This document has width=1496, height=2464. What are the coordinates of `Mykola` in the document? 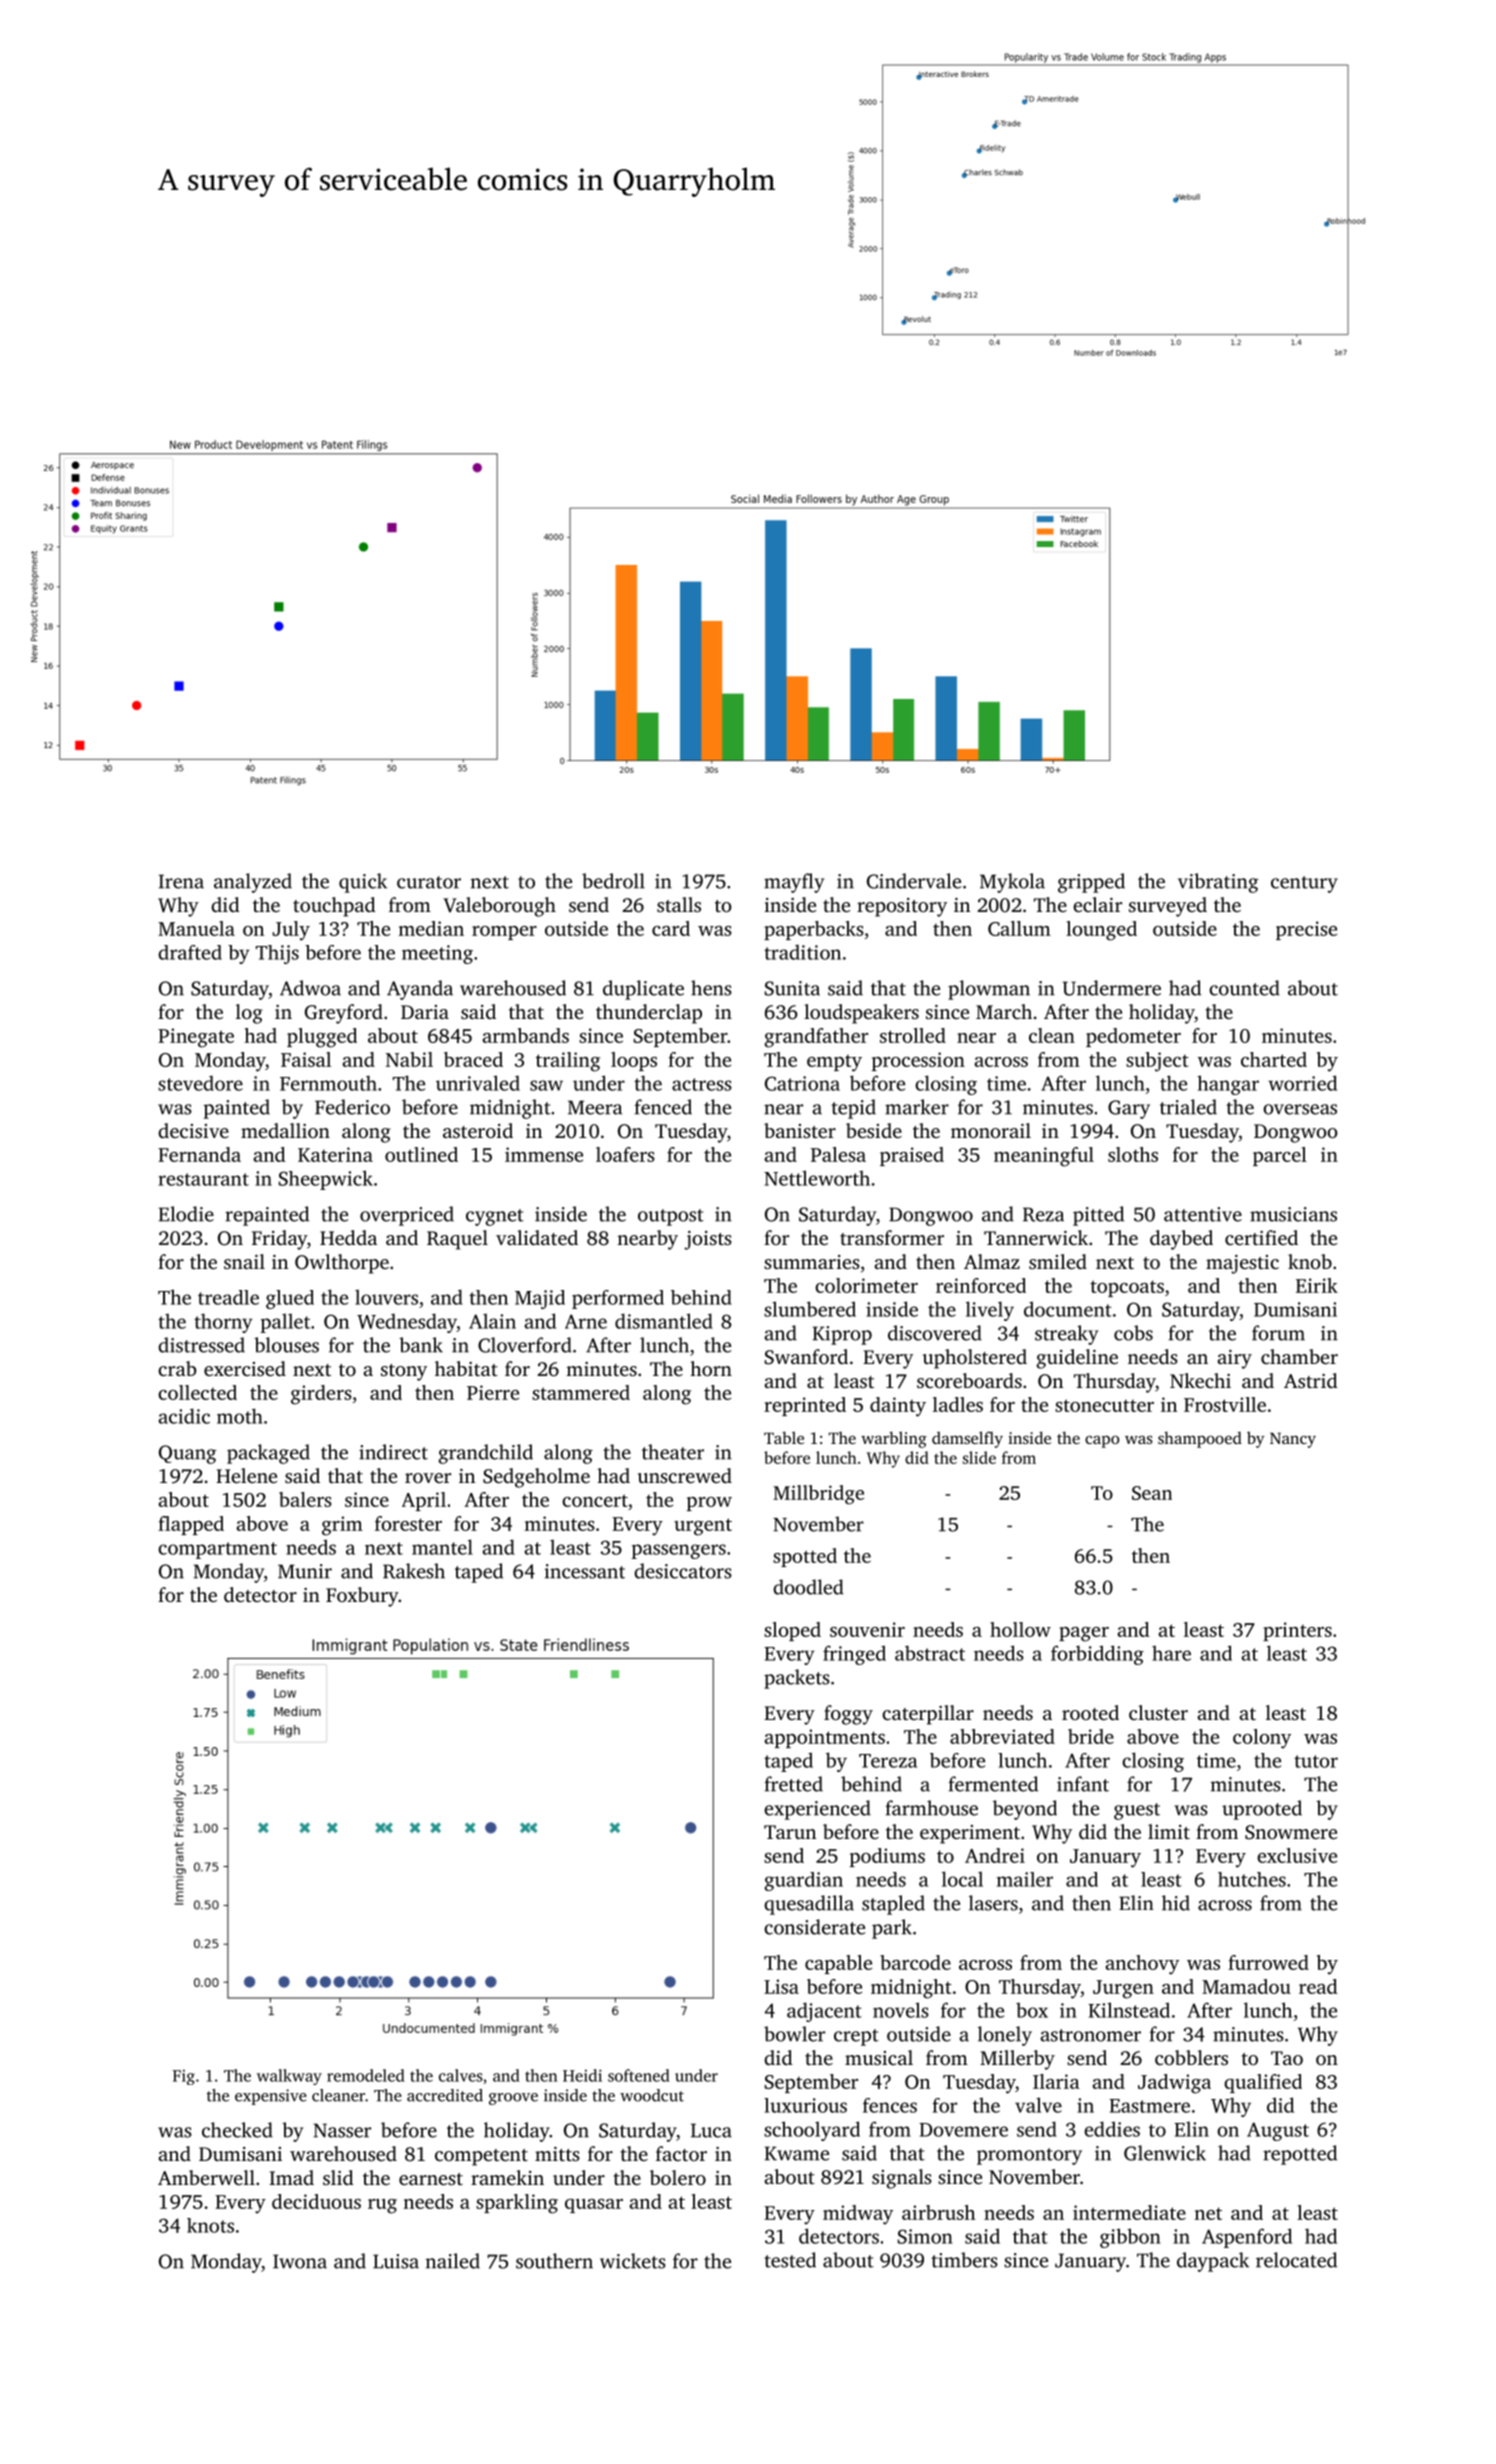 It's located at (1012, 883).
